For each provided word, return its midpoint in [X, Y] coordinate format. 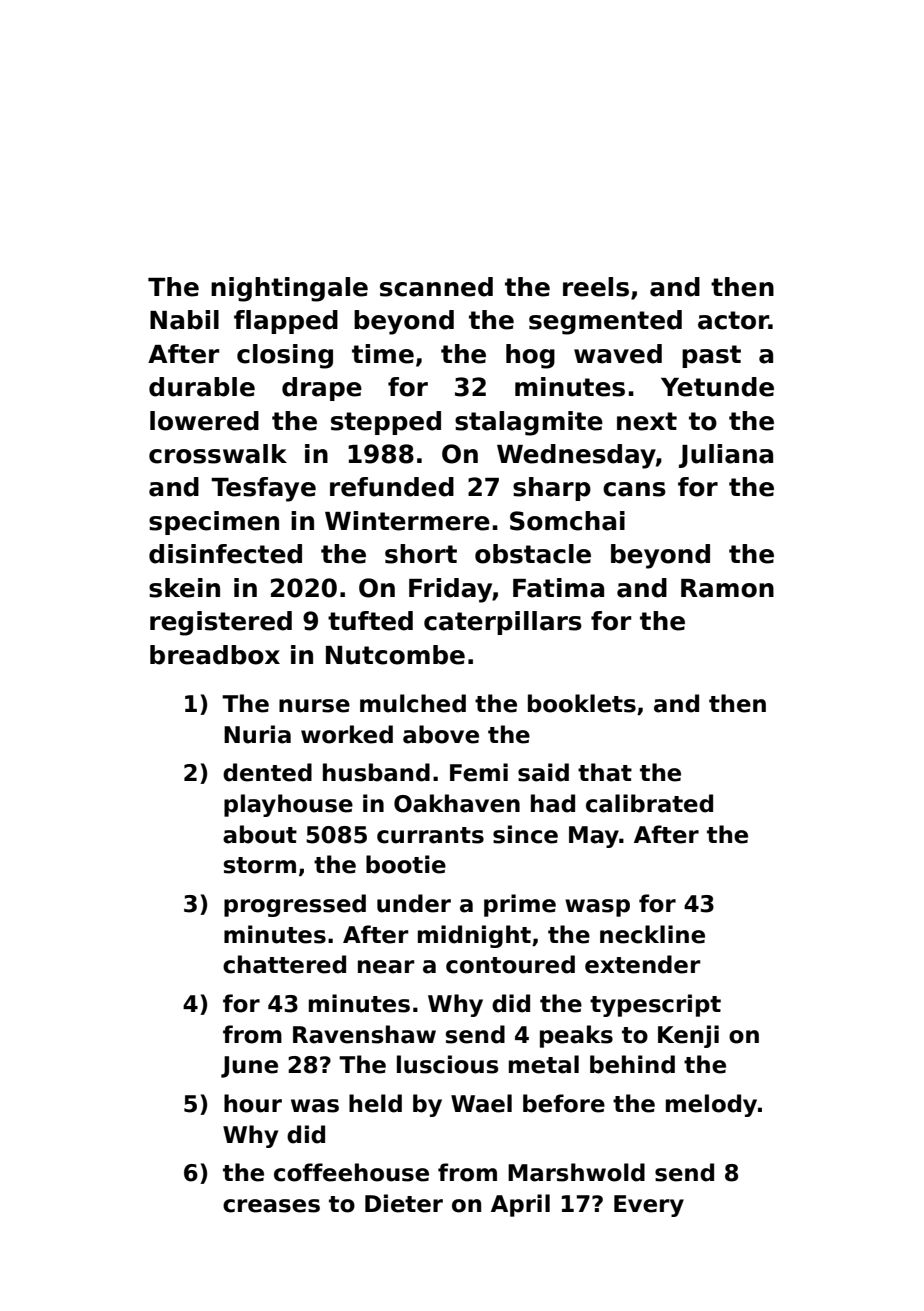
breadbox [215, 655]
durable [202, 387]
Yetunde [717, 387]
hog [530, 356]
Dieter [404, 1203]
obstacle [533, 554]
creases [271, 1206]
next [647, 421]
